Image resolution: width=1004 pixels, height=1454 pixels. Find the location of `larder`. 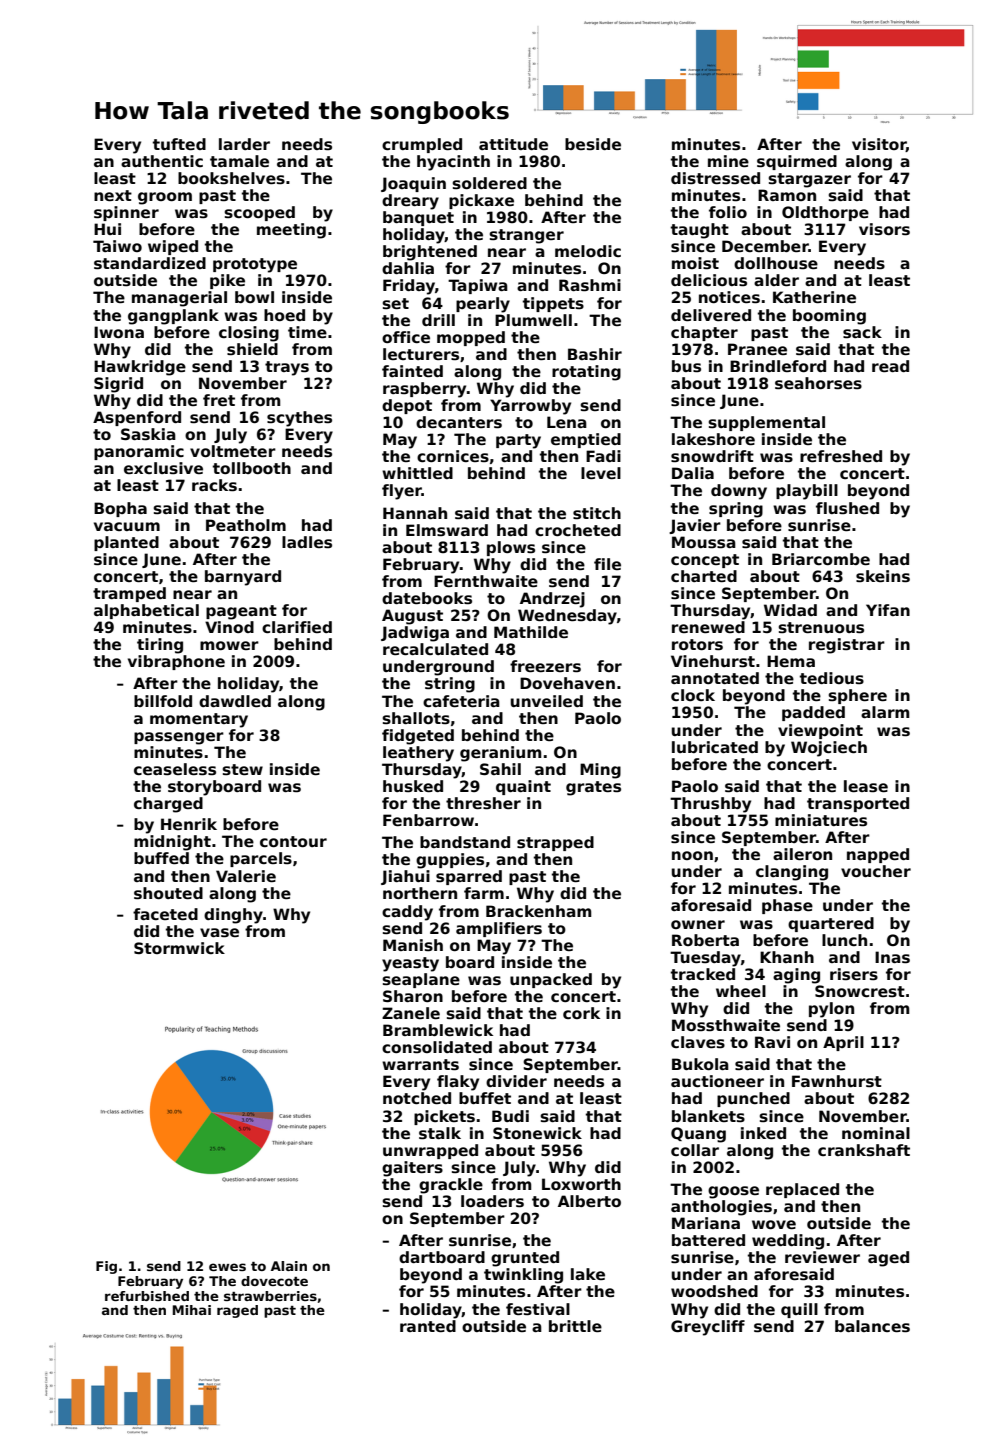

larder is located at coordinates (244, 144).
